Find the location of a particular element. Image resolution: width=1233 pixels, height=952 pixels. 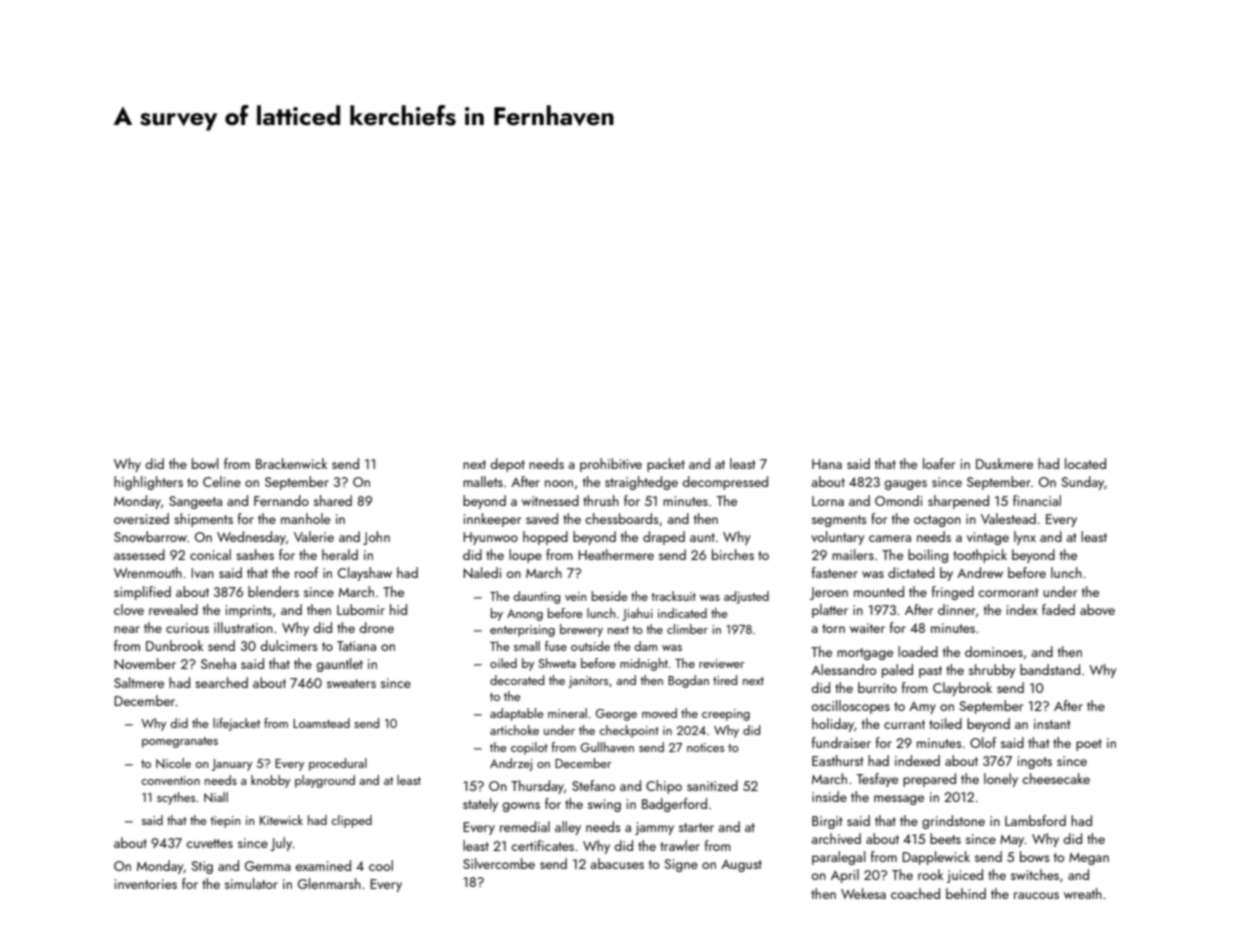

manhole is located at coordinates (305, 518).
